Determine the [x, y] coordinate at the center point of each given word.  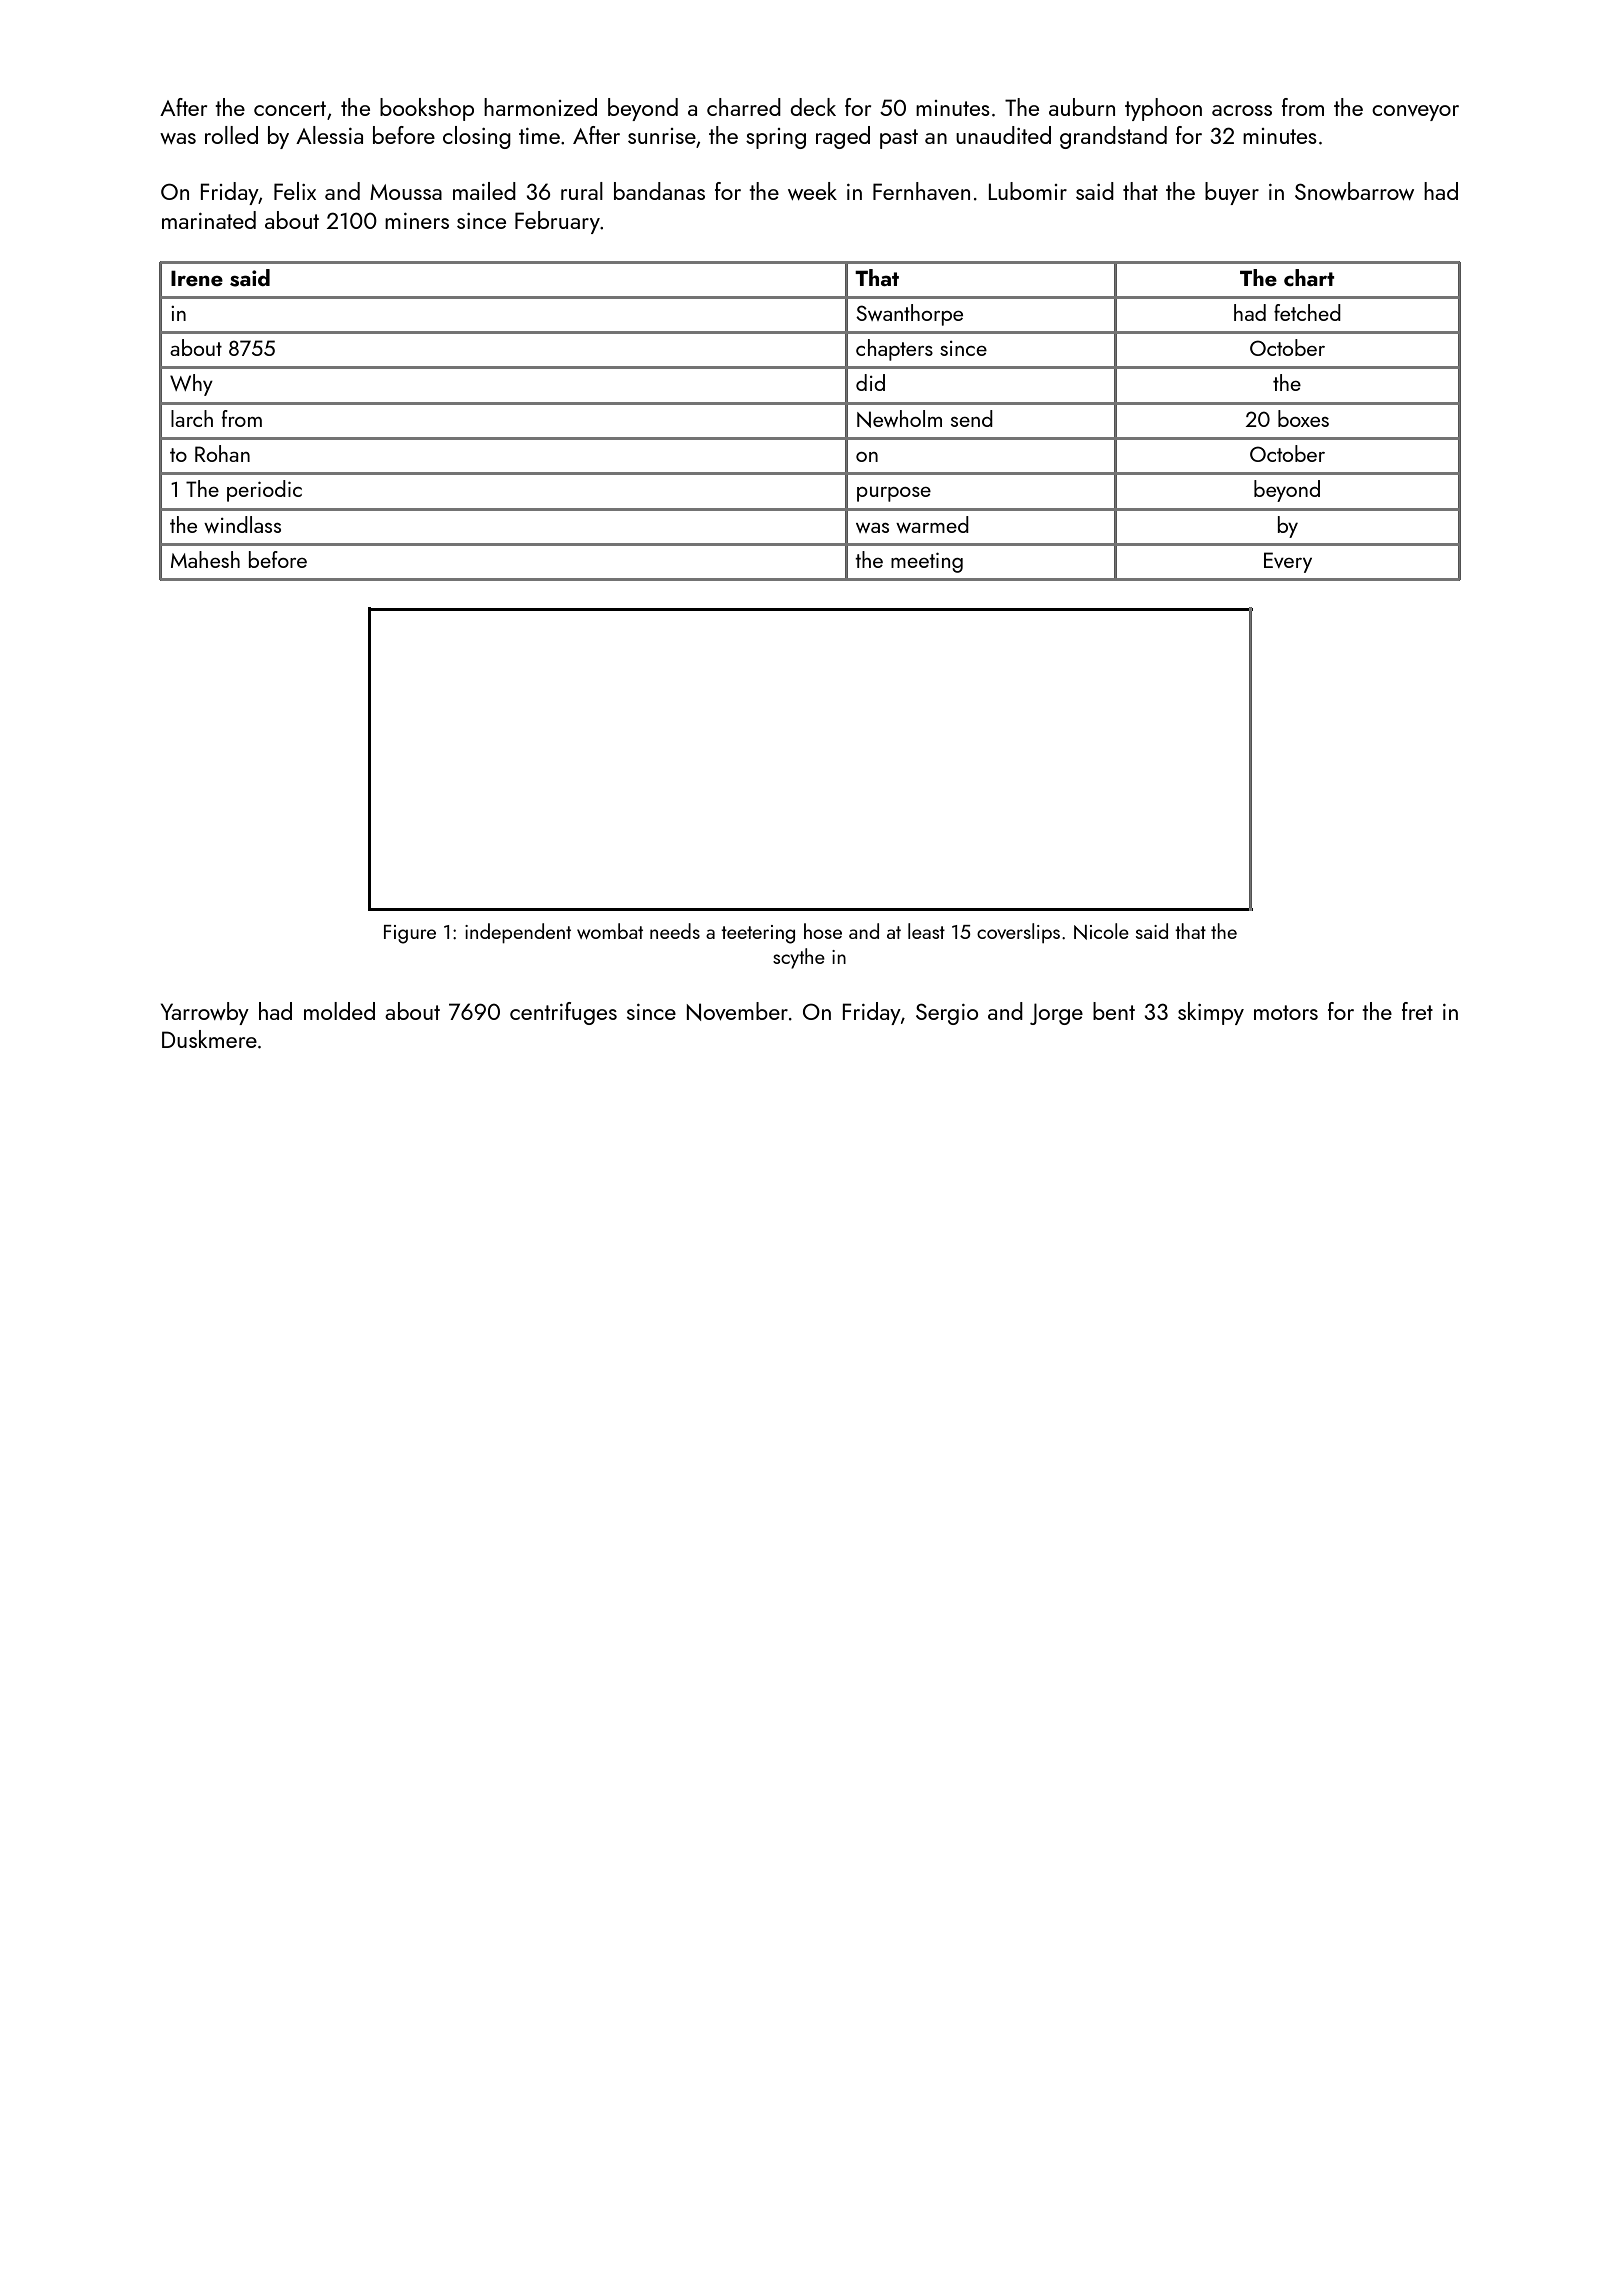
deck [813, 107]
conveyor [1415, 113]
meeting [927, 563]
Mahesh [205, 559]
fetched [1307, 312]
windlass [242, 524]
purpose [894, 494]
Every [1288, 562]
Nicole [1101, 931]
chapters [894, 350]
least [926, 931]
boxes [1303, 418]
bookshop [427, 109]
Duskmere [209, 1039]
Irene [197, 278]
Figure [410, 934]
